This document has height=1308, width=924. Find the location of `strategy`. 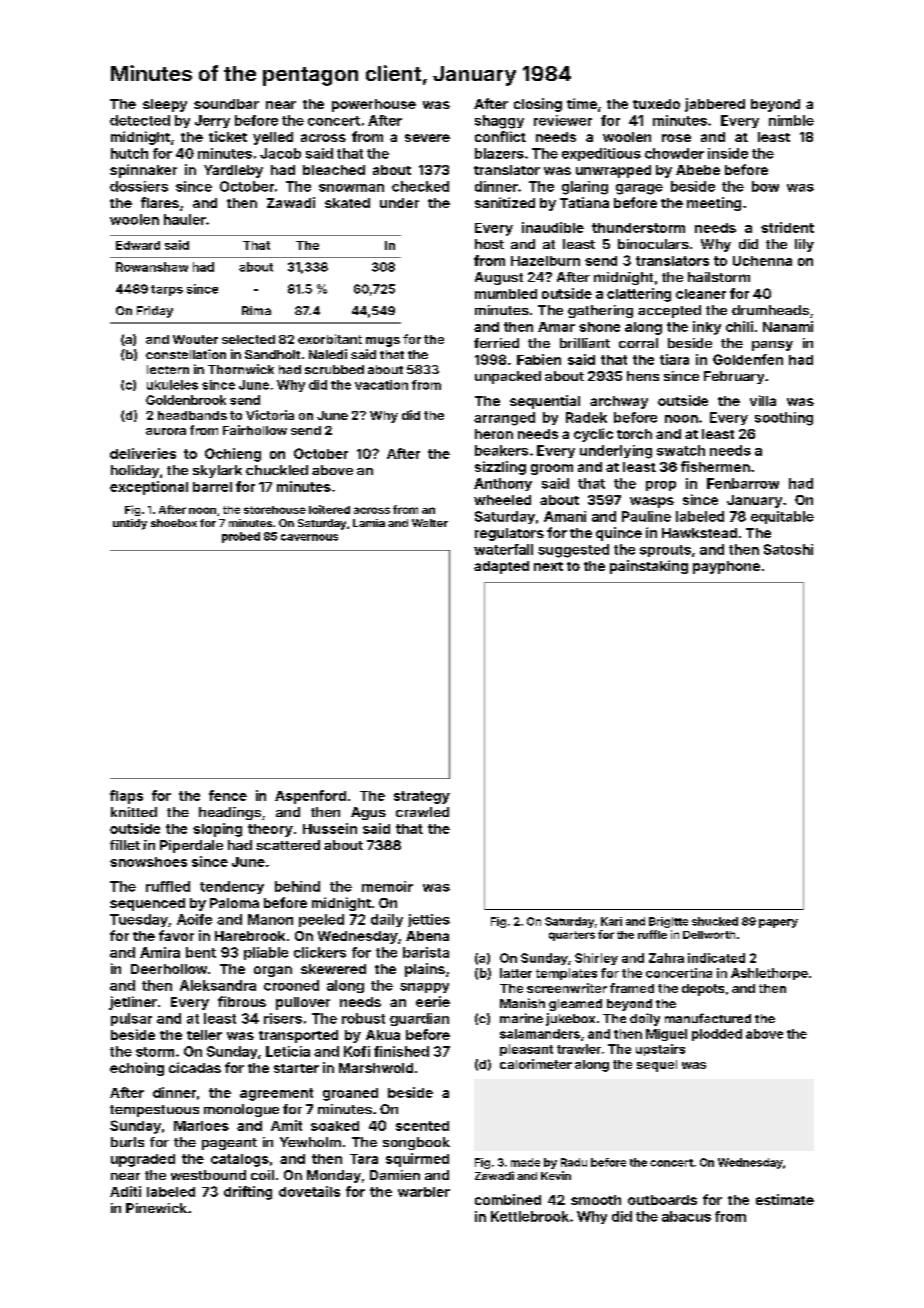

strategy is located at coordinates (422, 797).
